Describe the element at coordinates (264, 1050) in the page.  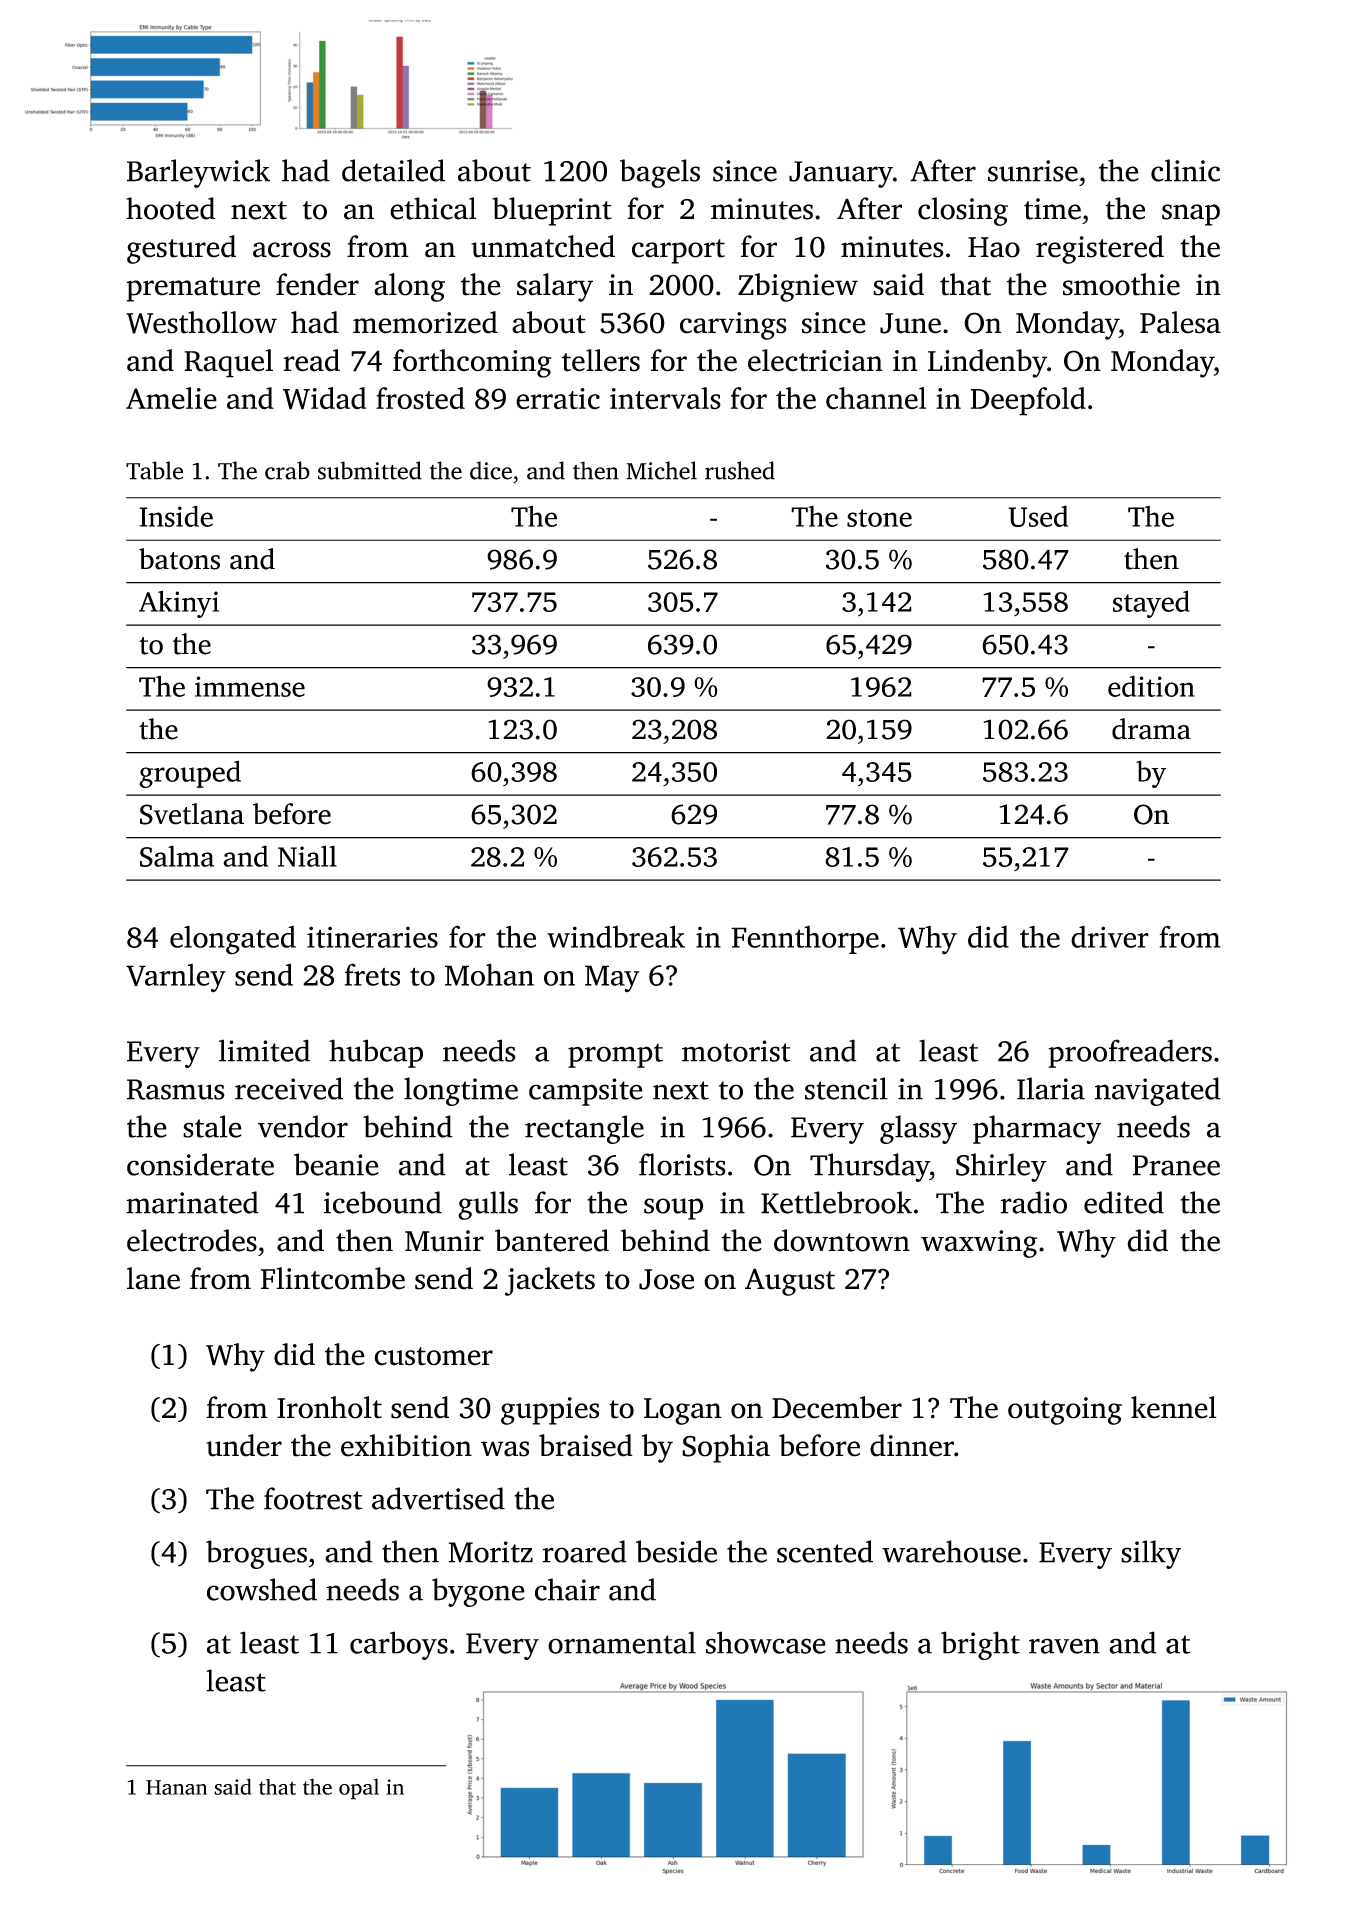
I see `limited` at that location.
